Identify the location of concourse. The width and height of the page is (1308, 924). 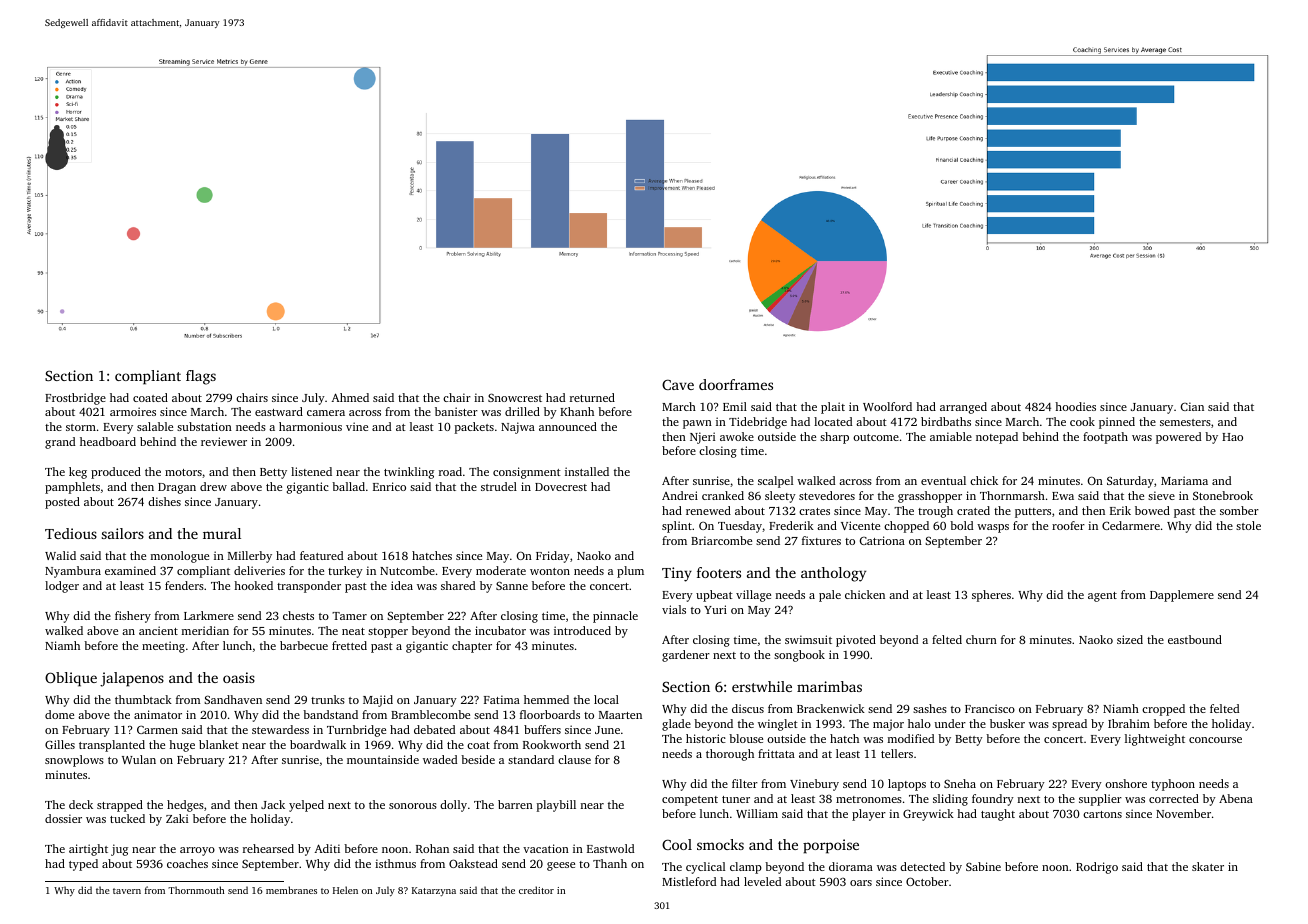
(1215, 740).
